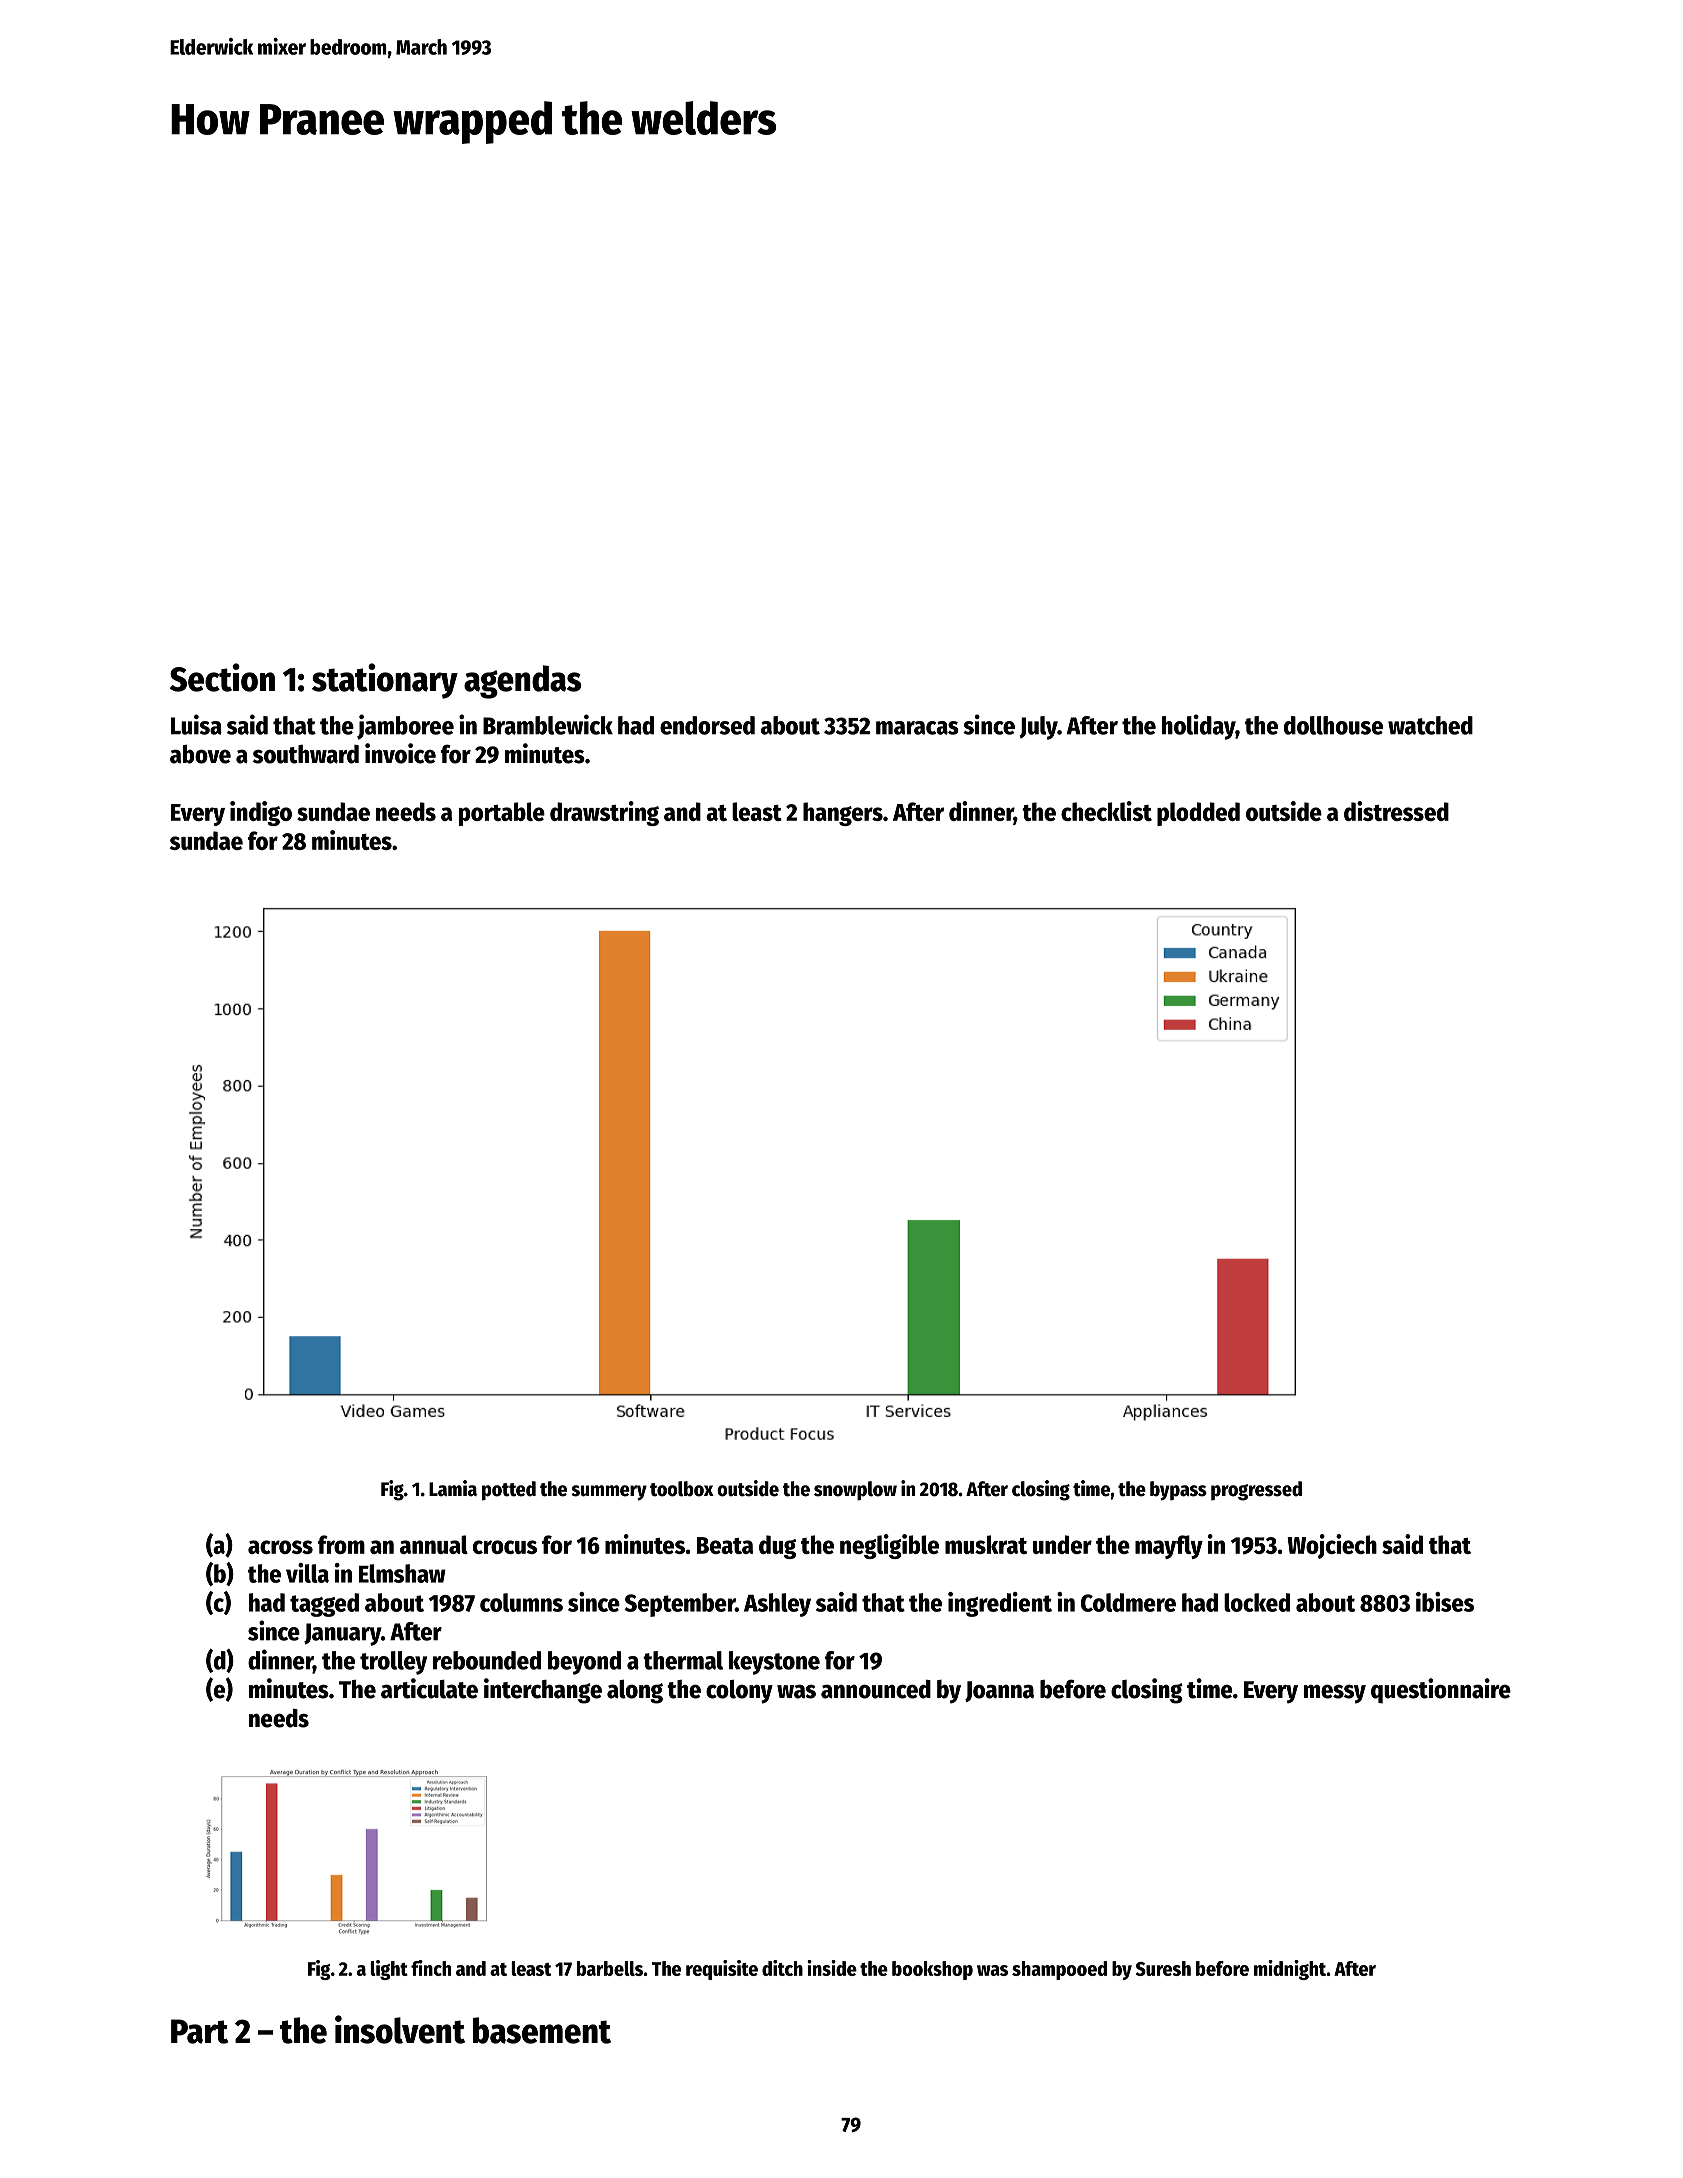 The height and width of the page is (2178, 1683). I want to click on Section, so click(222, 677).
